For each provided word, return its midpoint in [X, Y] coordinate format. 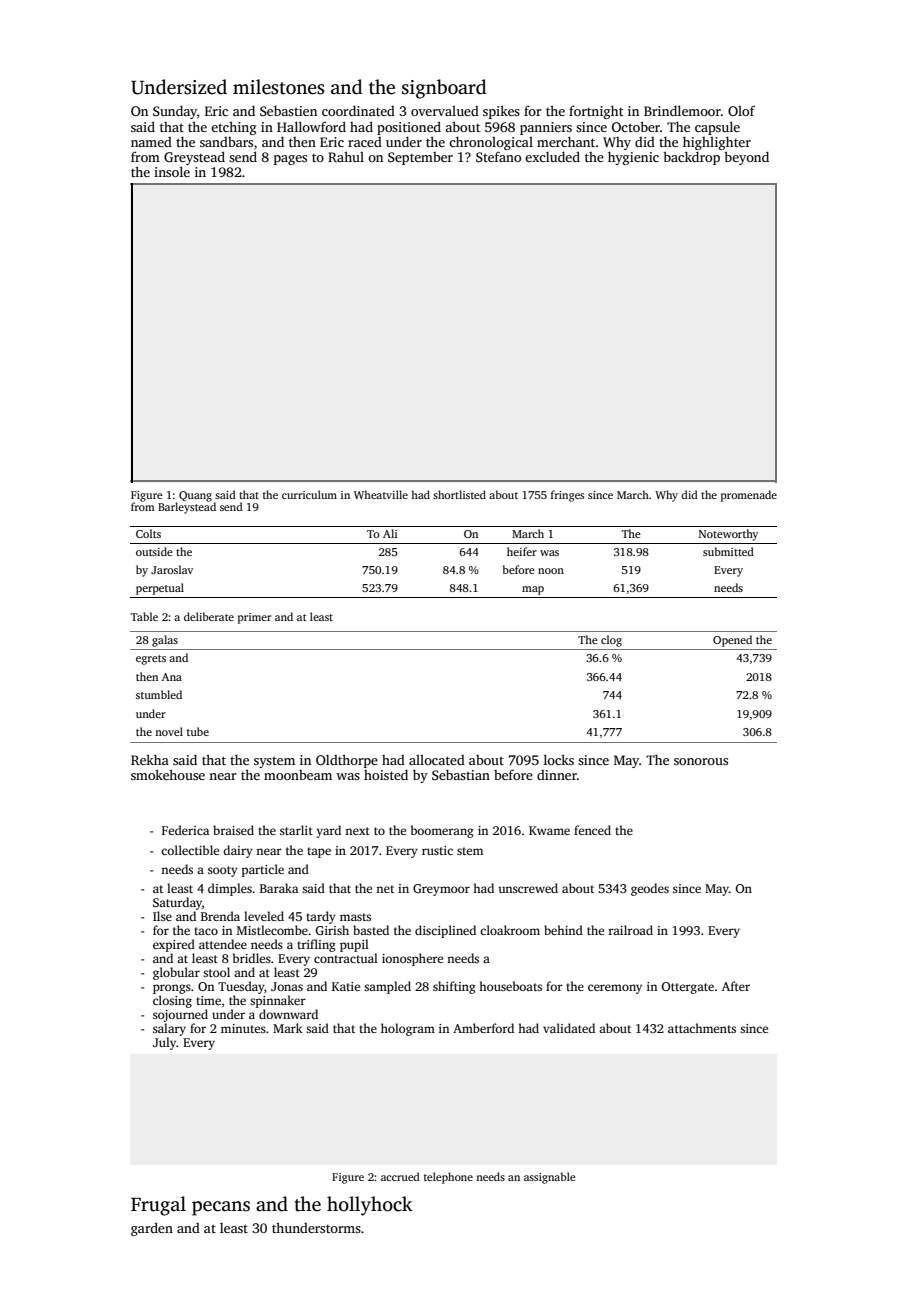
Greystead [194, 158]
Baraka [279, 888]
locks [559, 759]
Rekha [150, 759]
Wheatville [381, 494]
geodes [650, 889]
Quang [195, 496]
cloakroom [510, 930]
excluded [552, 156]
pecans [221, 1208]
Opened [732, 641]
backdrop [691, 158]
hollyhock [370, 1206]
